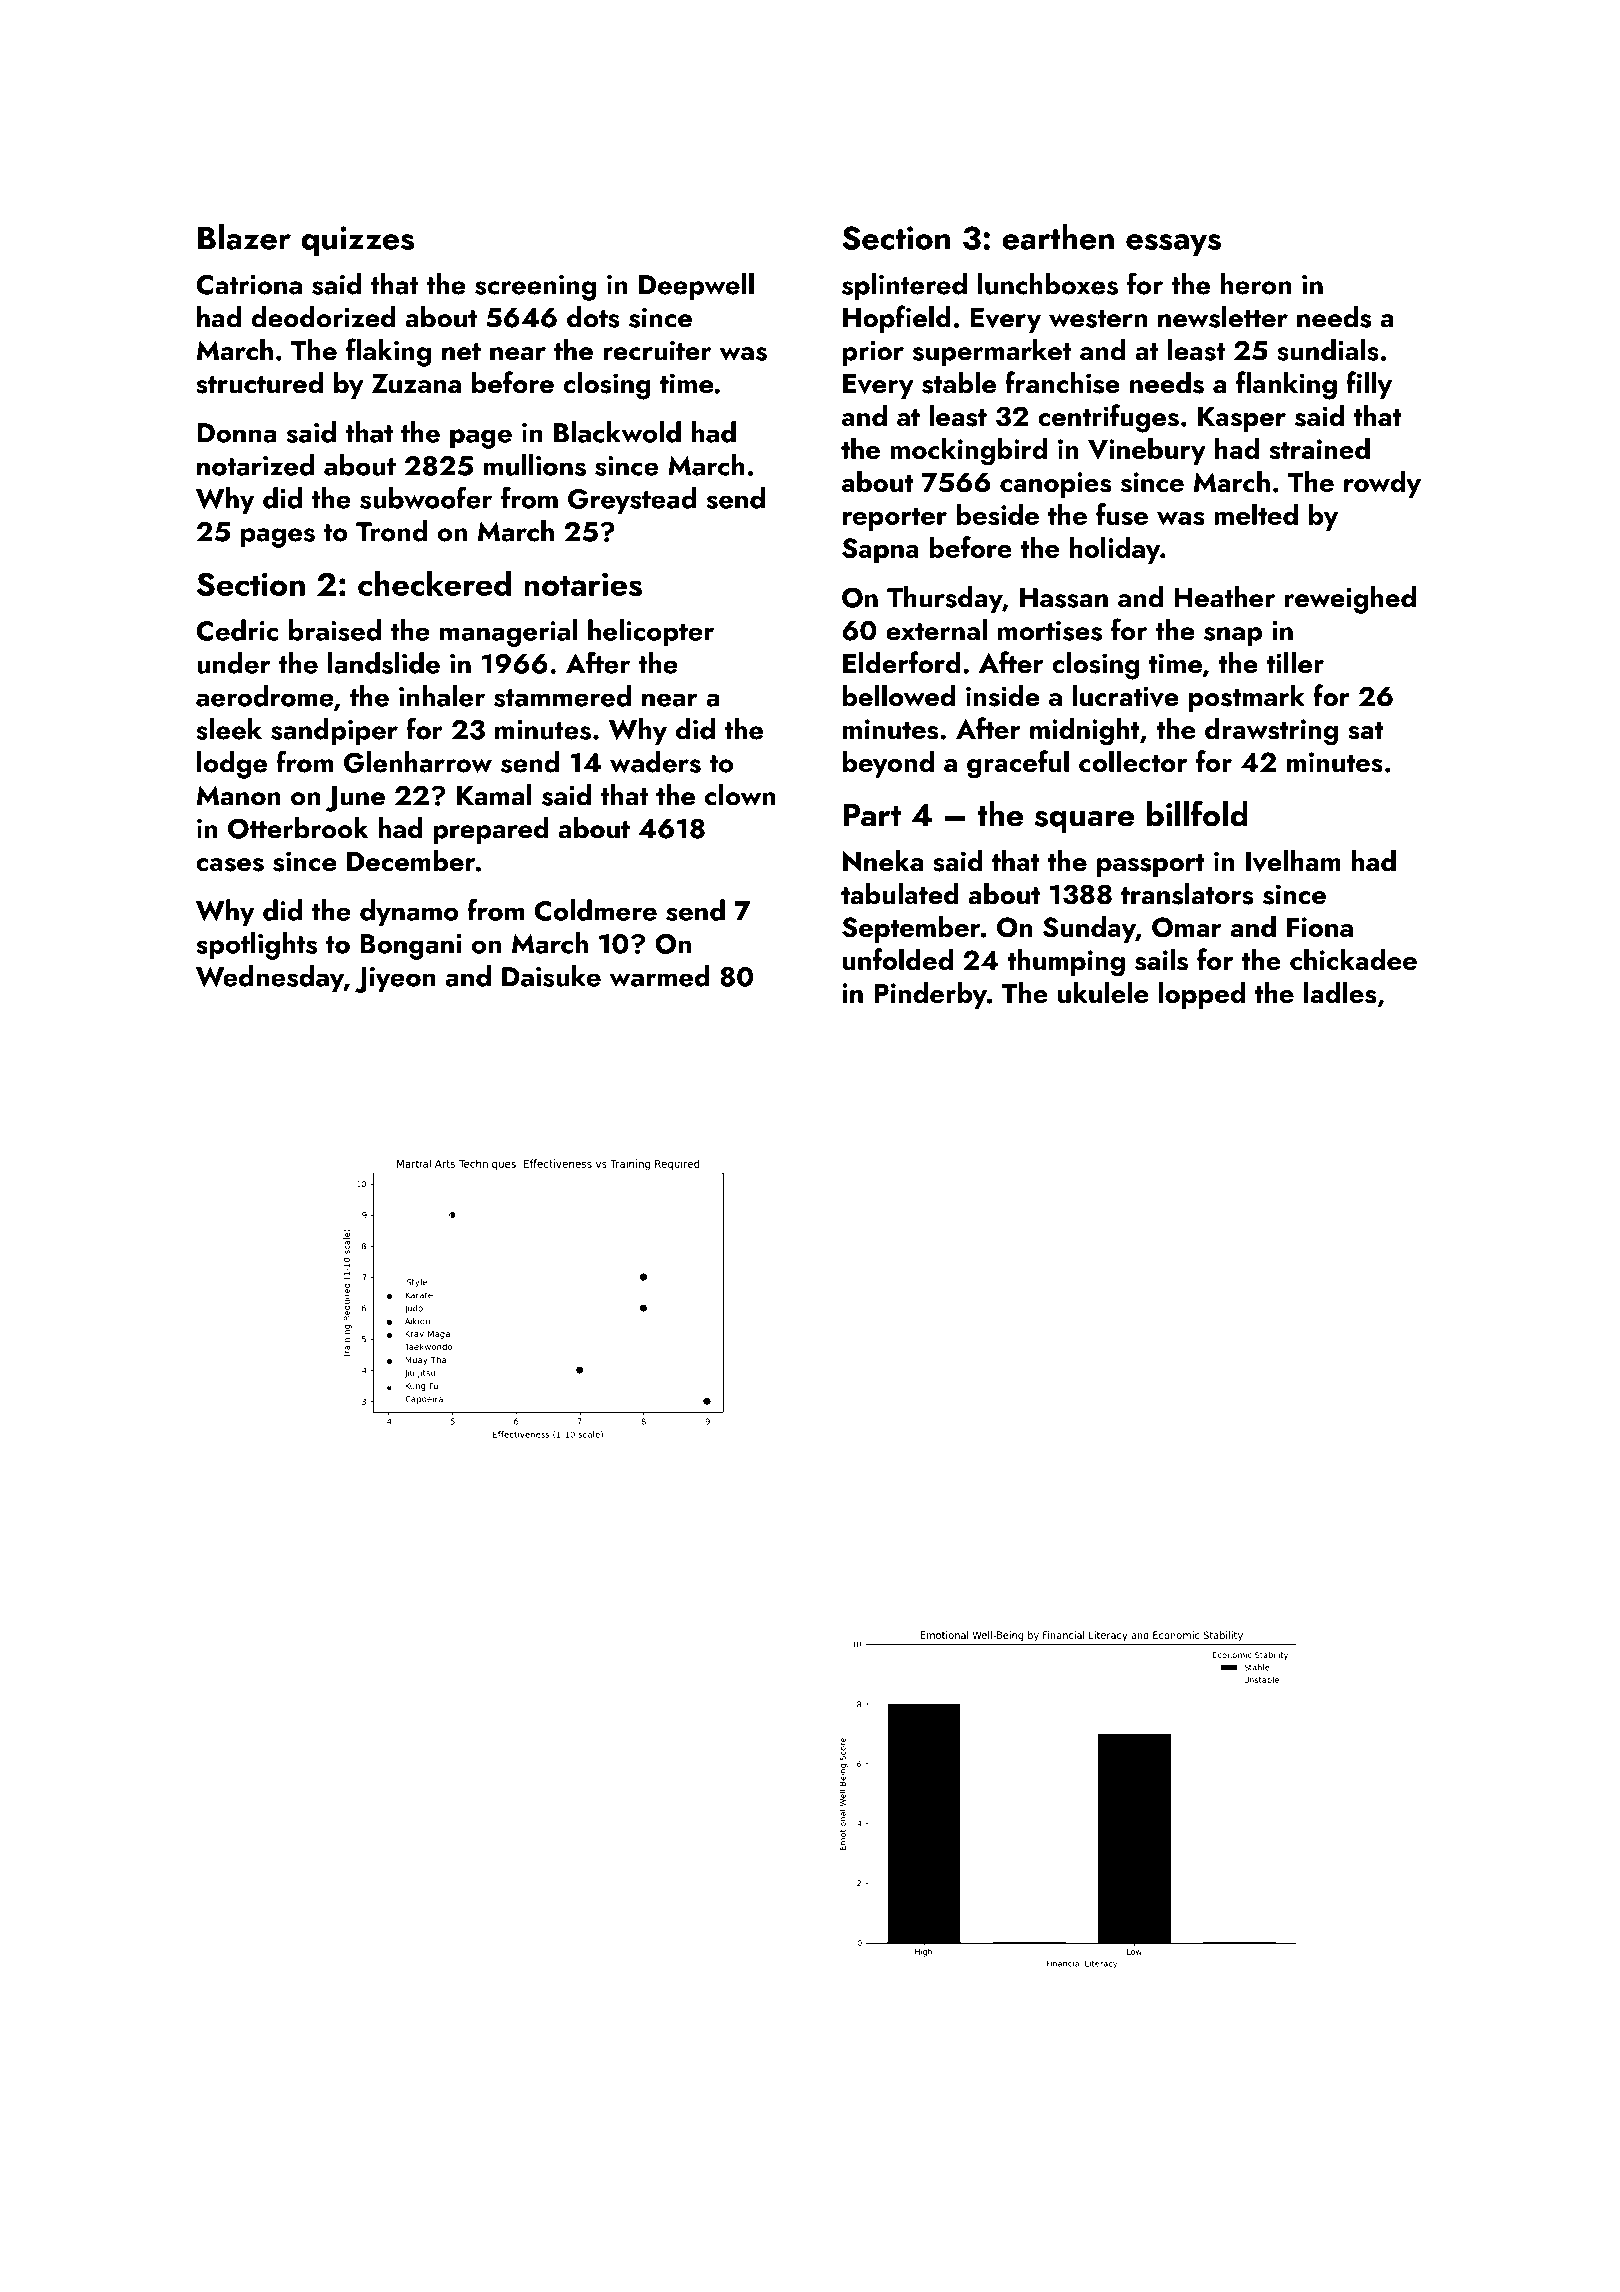  Describe the element at coordinates (384, 663) in the screenshot. I see `landslide` at that location.
